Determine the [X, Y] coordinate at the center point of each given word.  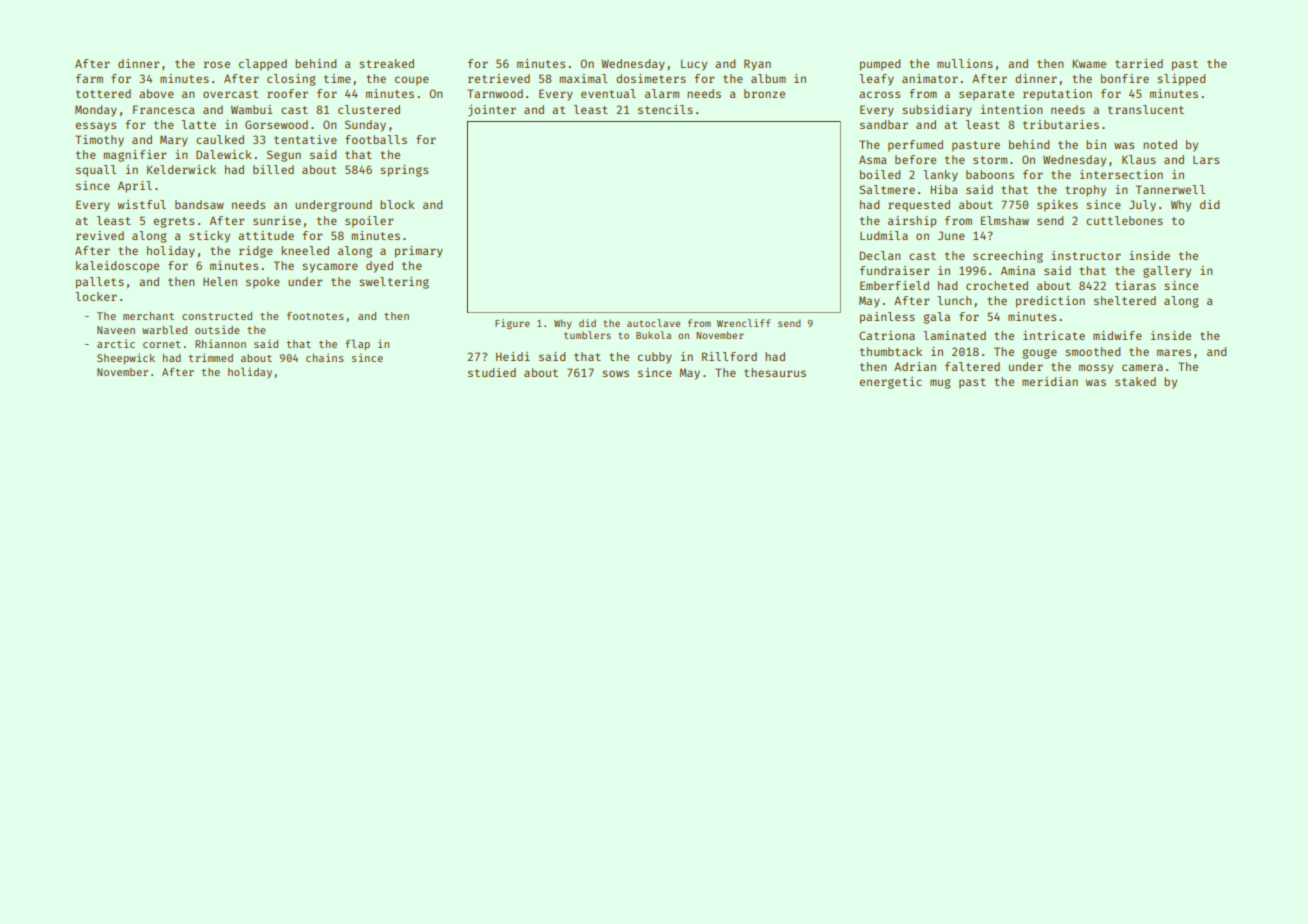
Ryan [757, 65]
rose [217, 64]
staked [1135, 381]
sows [615, 373]
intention [1011, 109]
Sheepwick [126, 358]
